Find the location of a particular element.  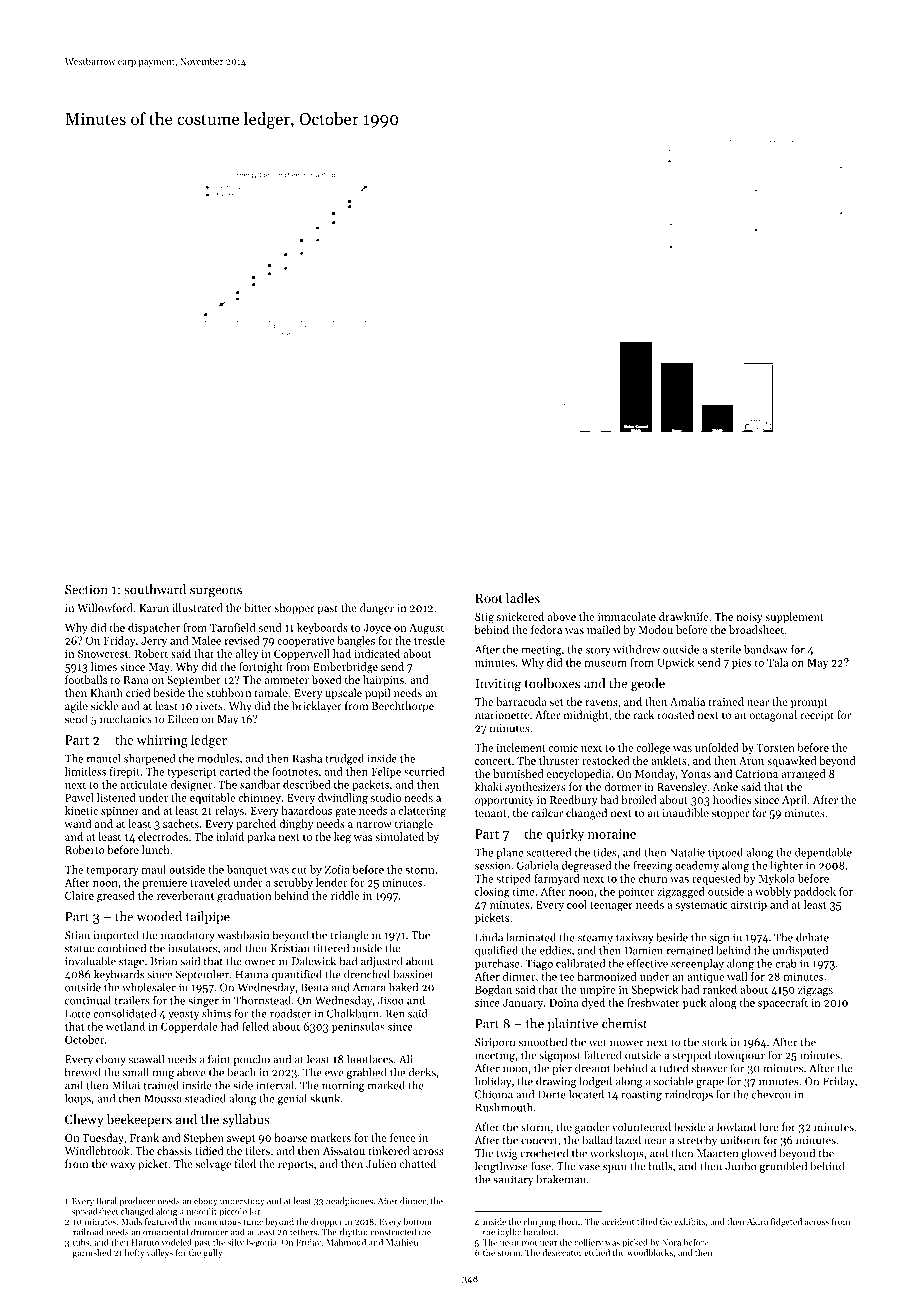

selvage is located at coordinates (213, 1165).
